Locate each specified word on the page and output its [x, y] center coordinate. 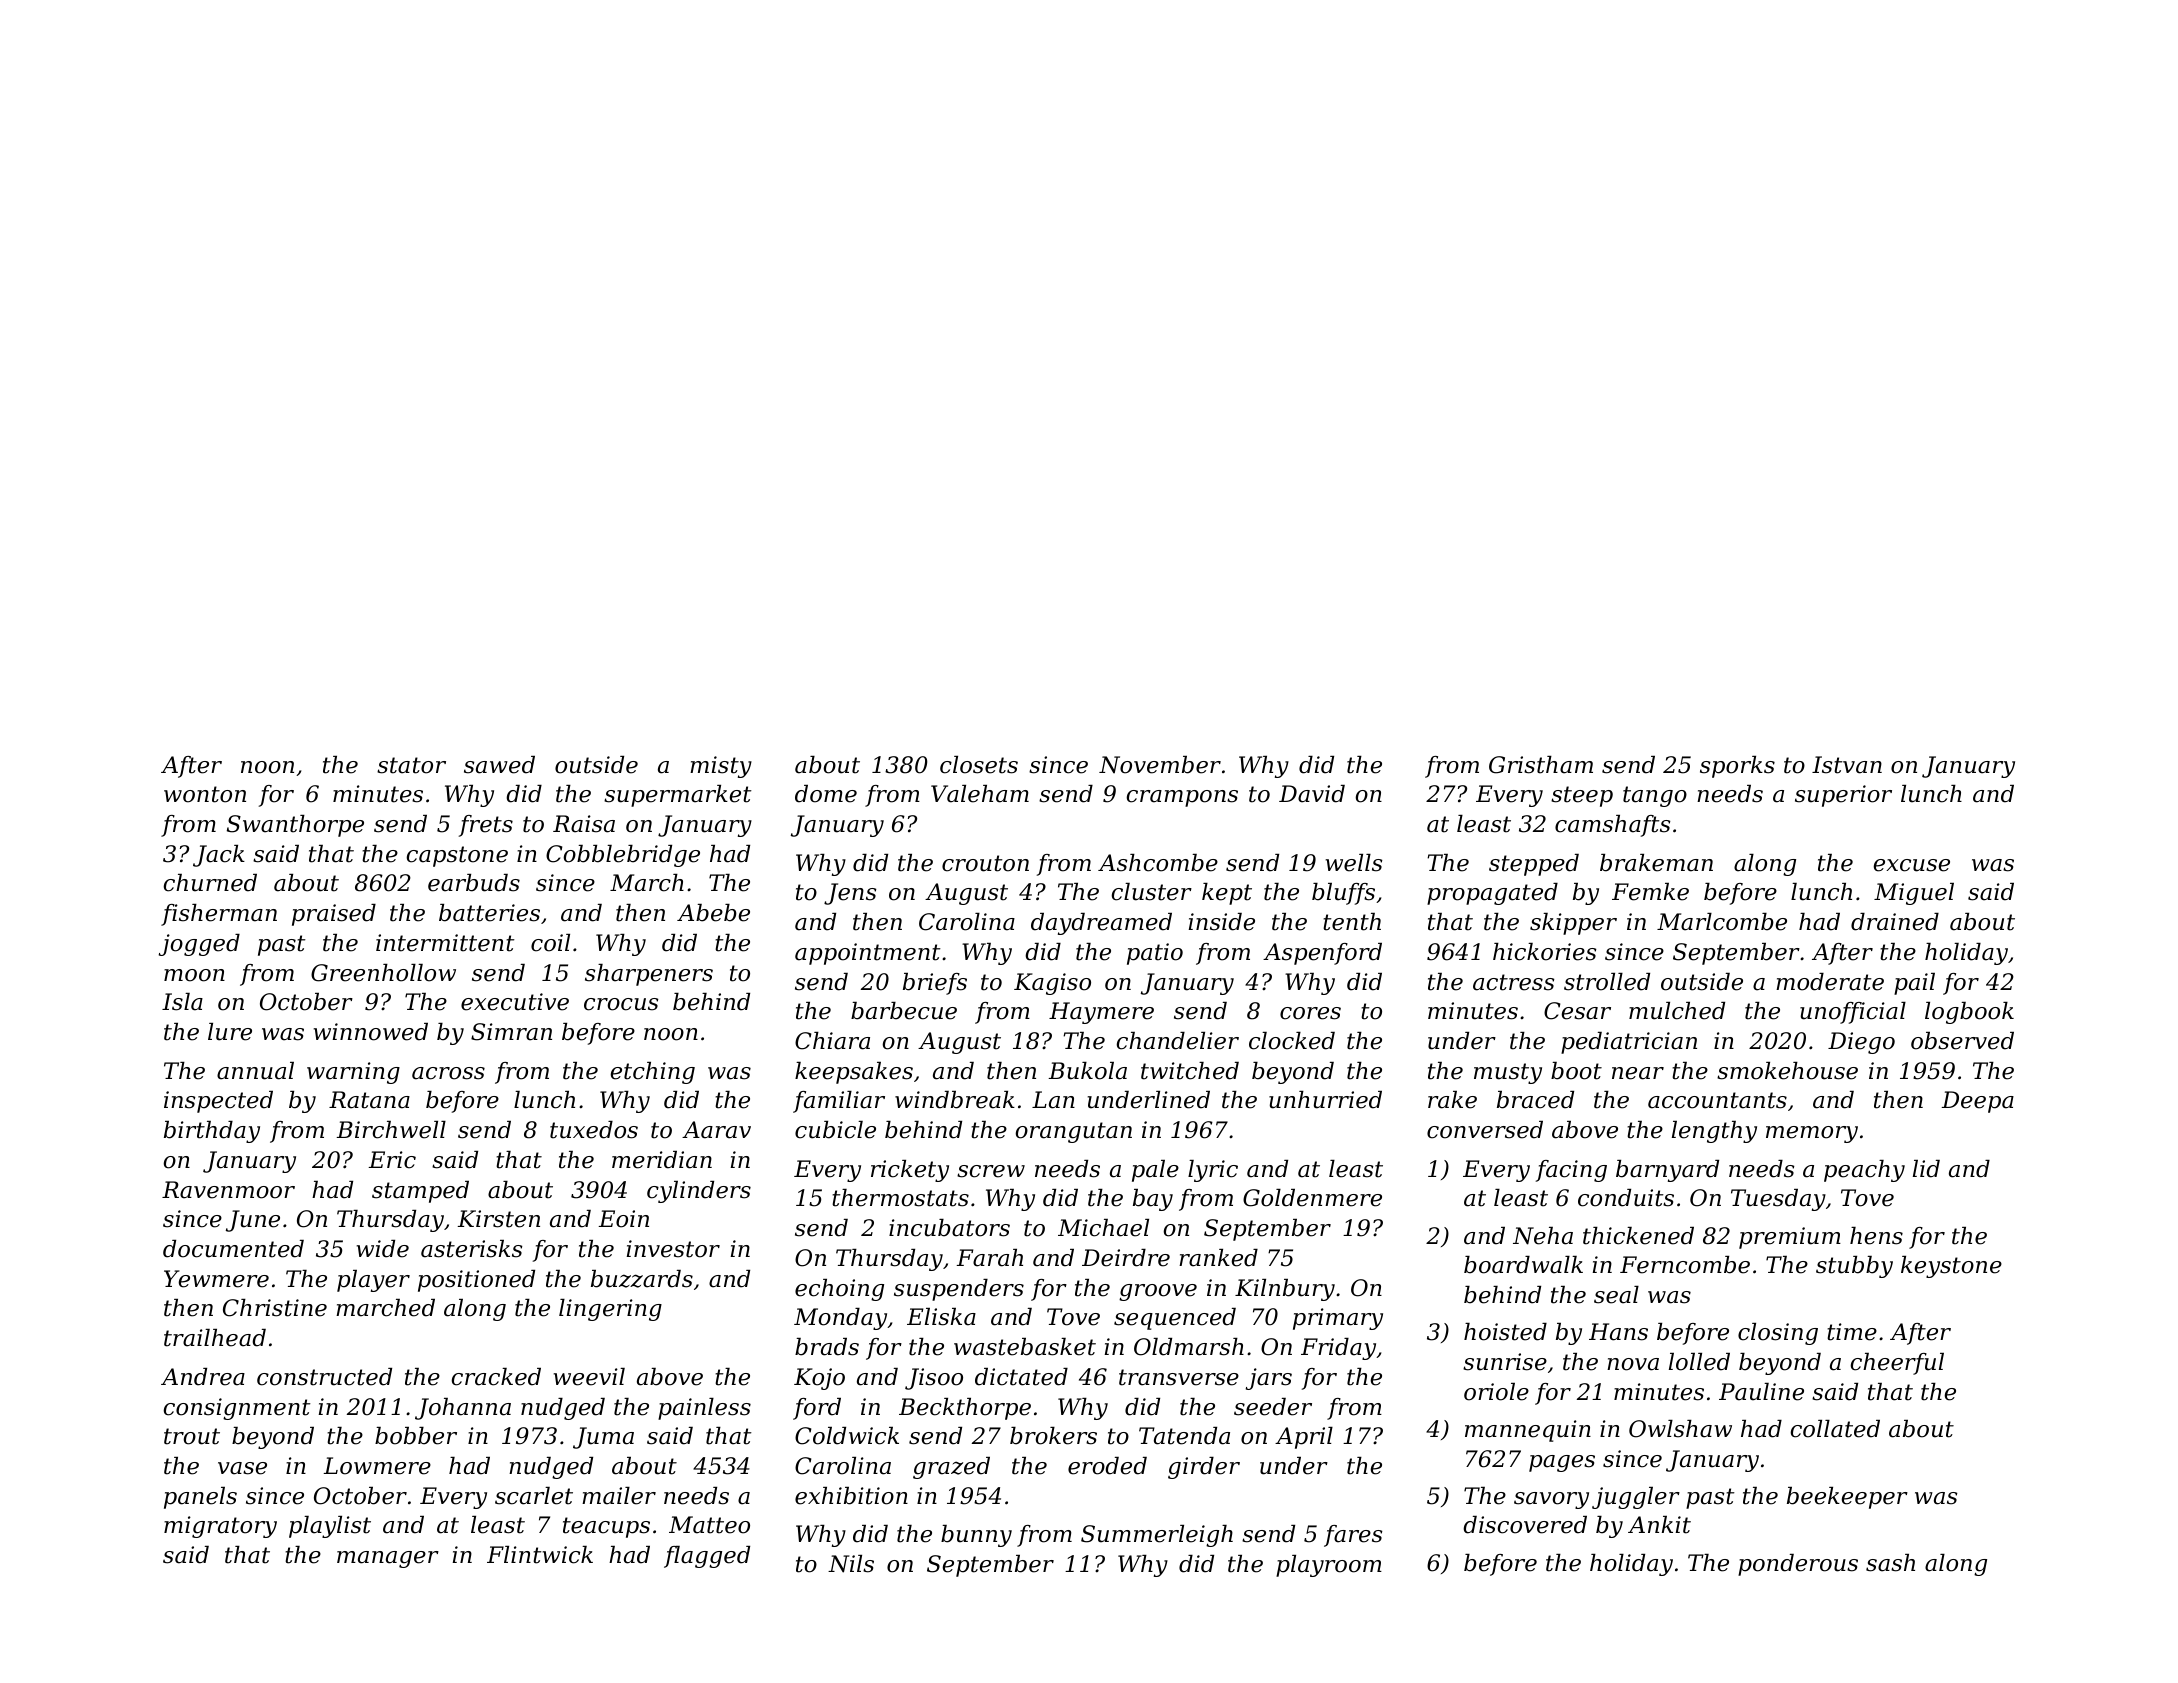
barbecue [904, 1011]
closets [979, 765]
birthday [212, 1132]
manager [388, 1559]
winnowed [371, 1032]
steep [1582, 796]
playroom [1329, 1566]
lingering [610, 1310]
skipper [1573, 924]
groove [1158, 1292]
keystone [1951, 1267]
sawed [499, 765]
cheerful [1897, 1364]
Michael [1103, 1228]
